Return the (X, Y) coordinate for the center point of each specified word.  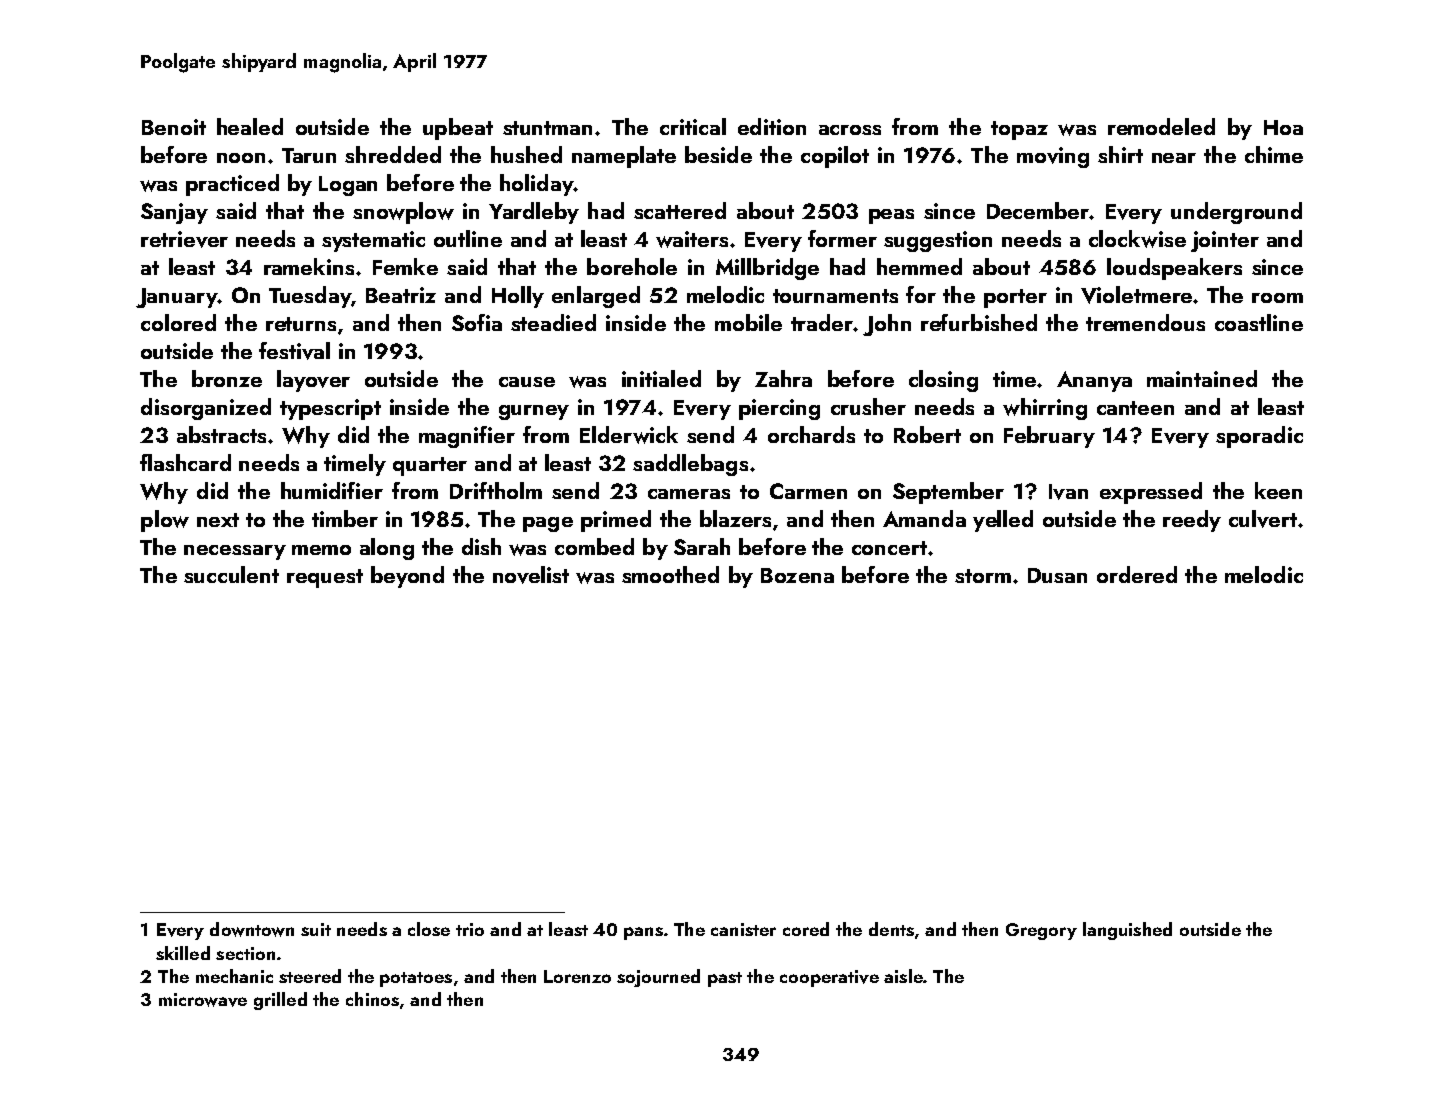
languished (1127, 931)
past (725, 979)
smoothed (670, 574)
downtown (252, 929)
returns (301, 324)
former (842, 238)
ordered (1137, 574)
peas (891, 216)
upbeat (458, 129)
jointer (1225, 241)
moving (1053, 157)
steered (310, 976)
